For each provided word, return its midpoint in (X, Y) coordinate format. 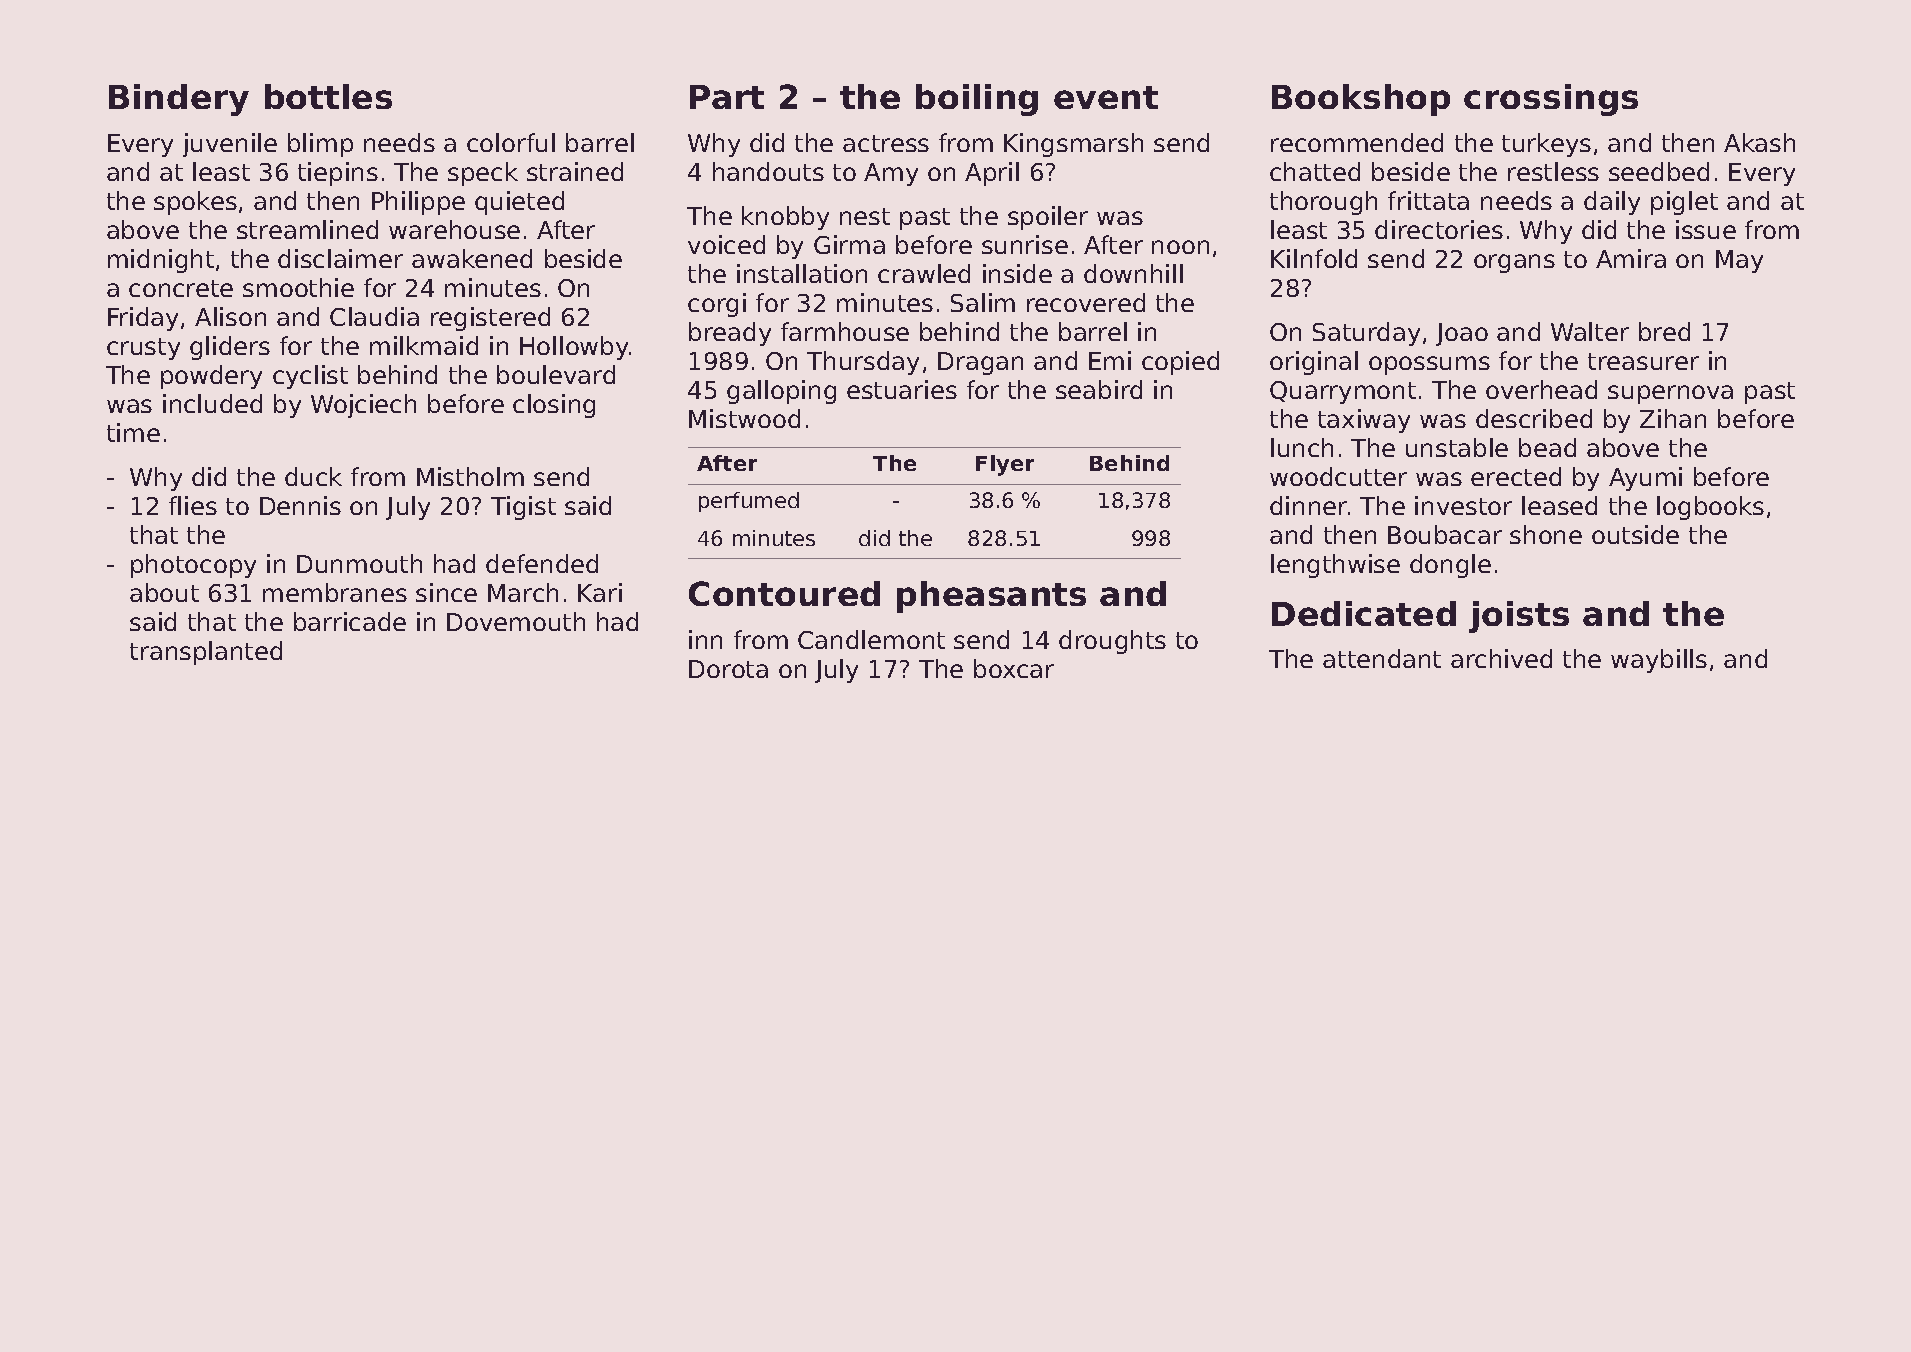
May (1739, 261)
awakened (472, 258)
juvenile (230, 145)
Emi (1110, 360)
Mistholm (470, 476)
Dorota (728, 669)
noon (1180, 247)
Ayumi (1645, 479)
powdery (211, 377)
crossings (1551, 100)
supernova (1670, 394)
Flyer (1005, 465)
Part (727, 97)
